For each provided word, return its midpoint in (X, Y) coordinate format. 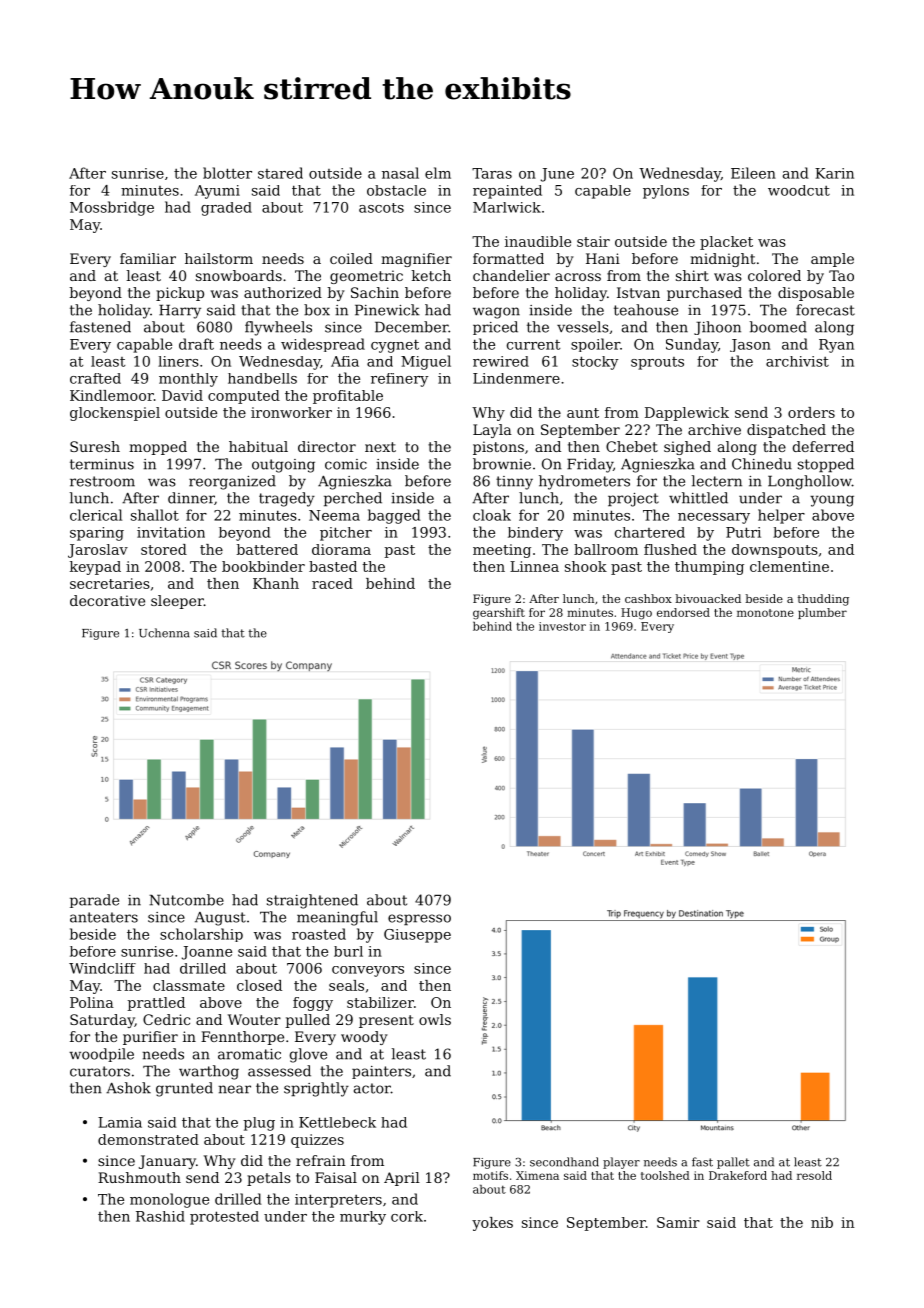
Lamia (120, 1122)
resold (814, 1175)
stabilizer (380, 1002)
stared (280, 173)
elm (438, 173)
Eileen (753, 173)
